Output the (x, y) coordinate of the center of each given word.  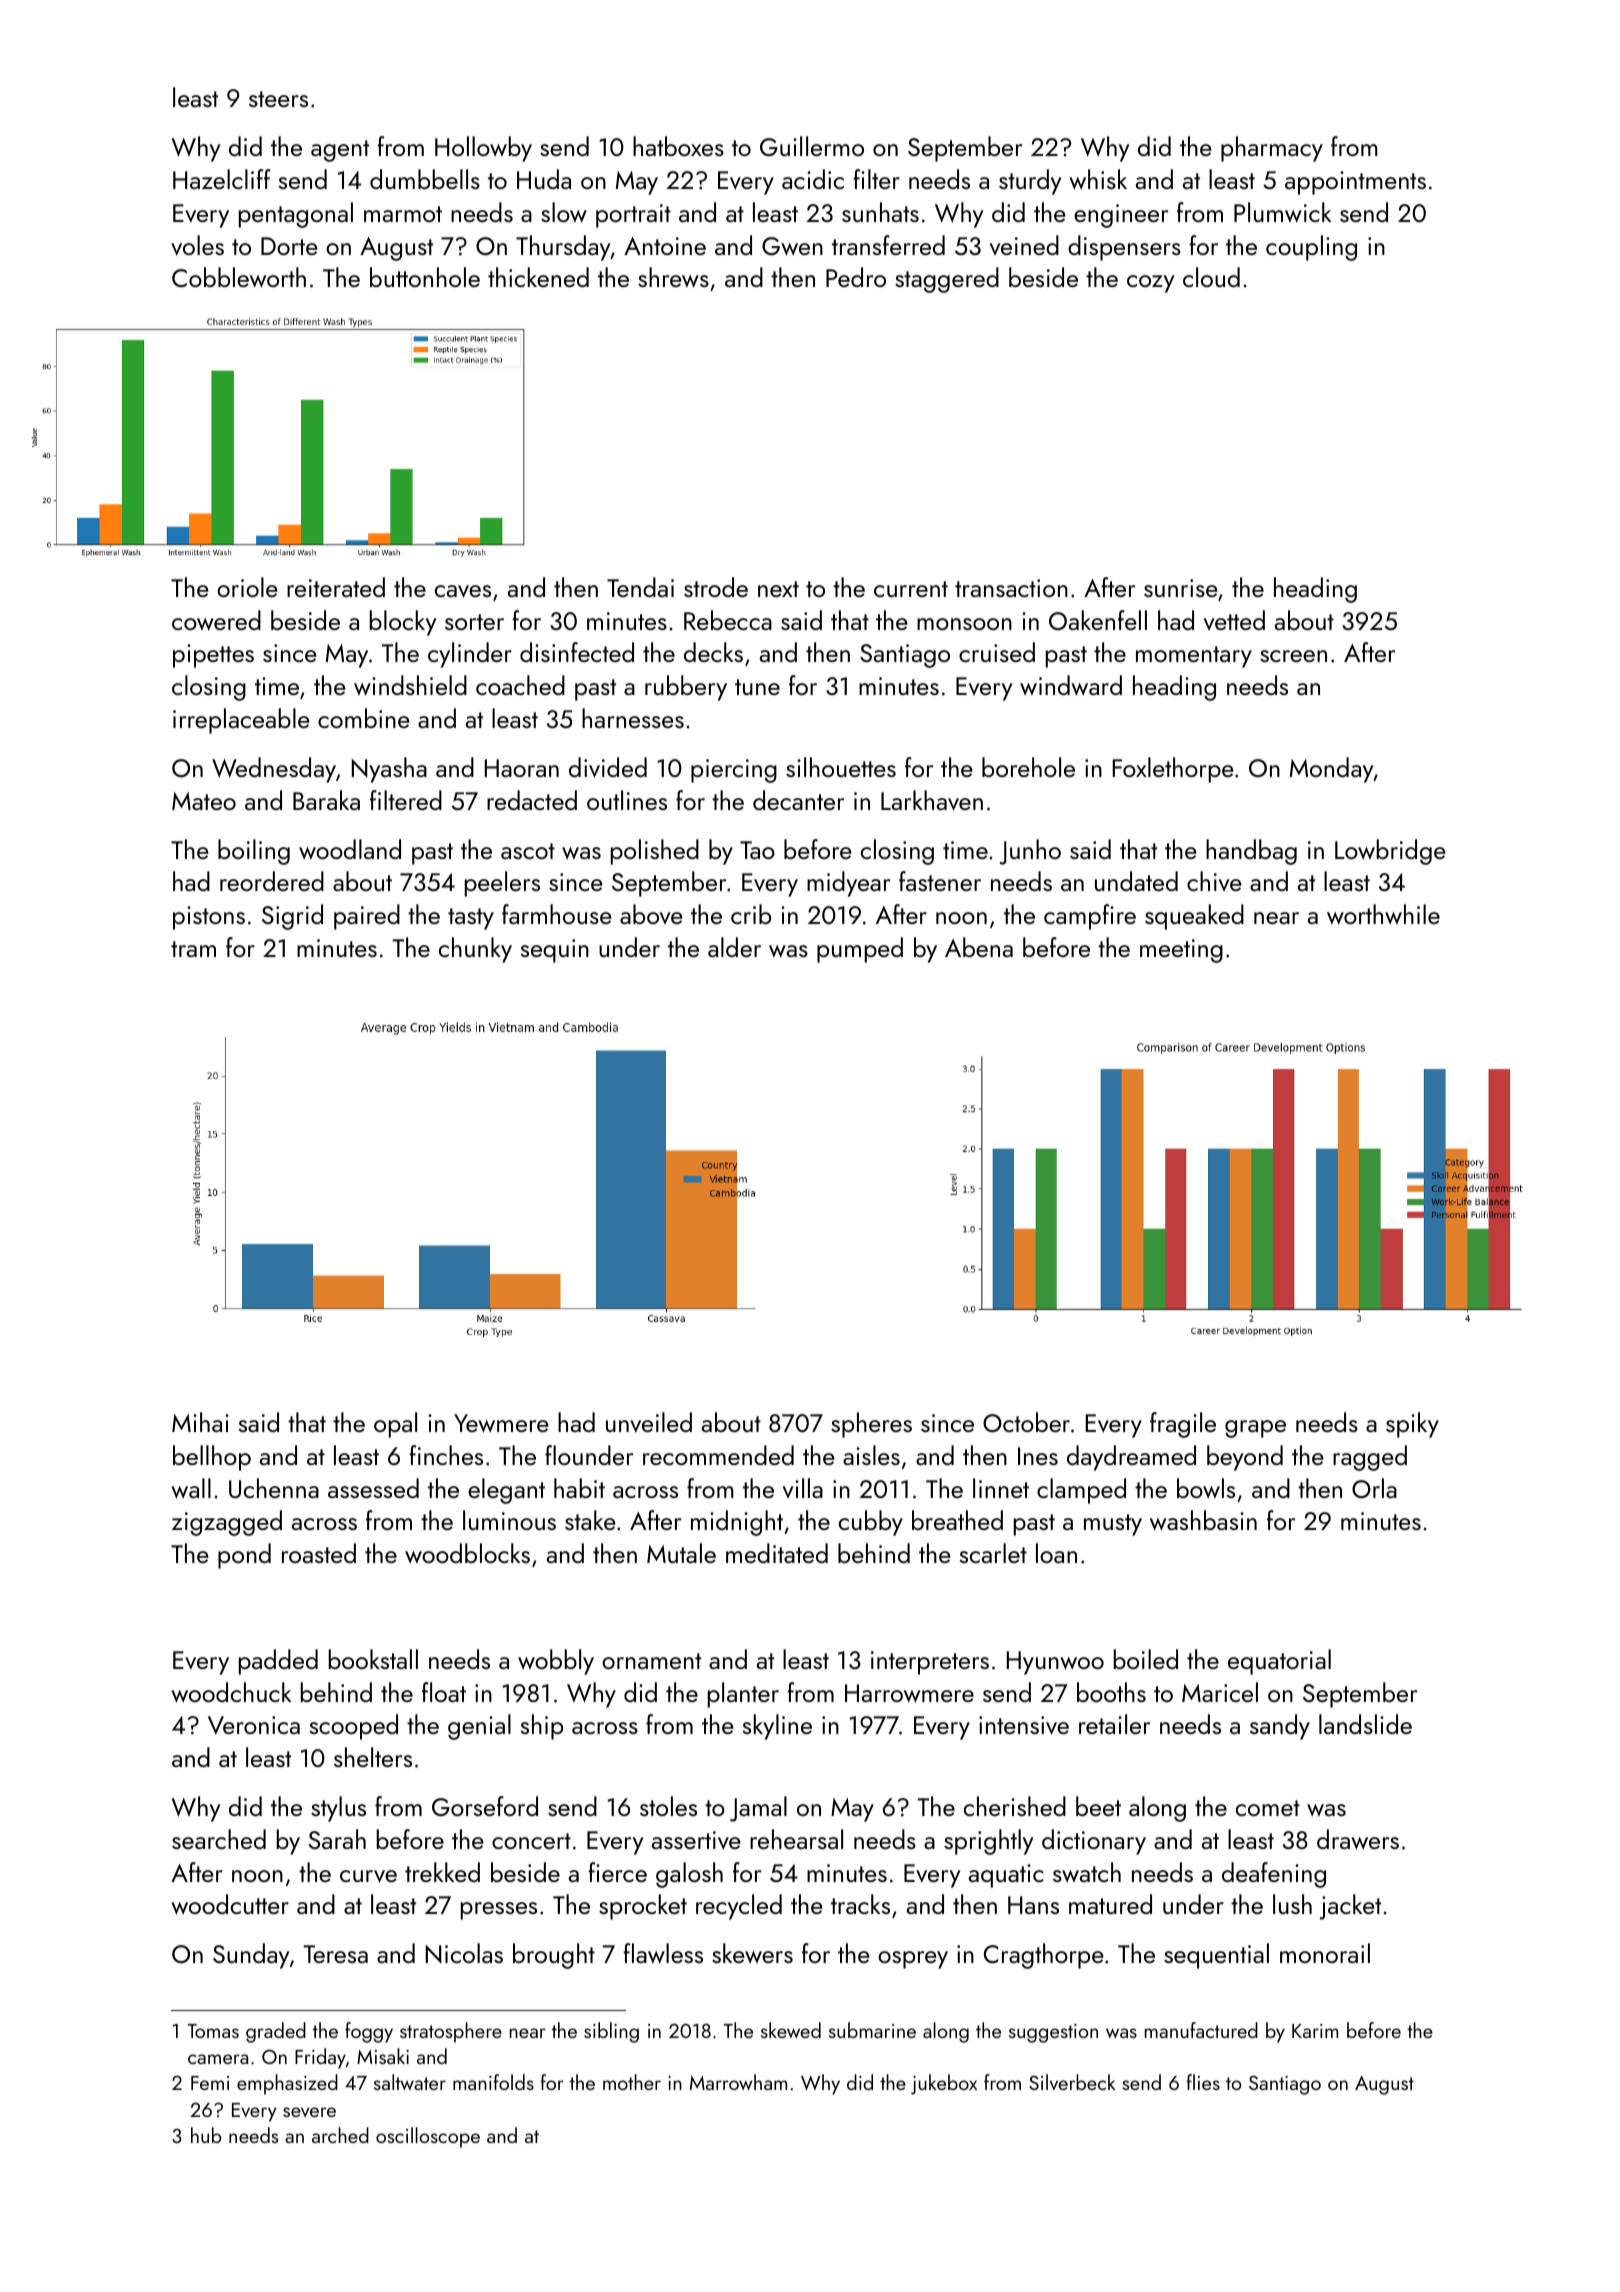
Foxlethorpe (1173, 770)
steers (278, 99)
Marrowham (738, 2082)
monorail (1325, 1953)
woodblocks (467, 1553)
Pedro (856, 277)
